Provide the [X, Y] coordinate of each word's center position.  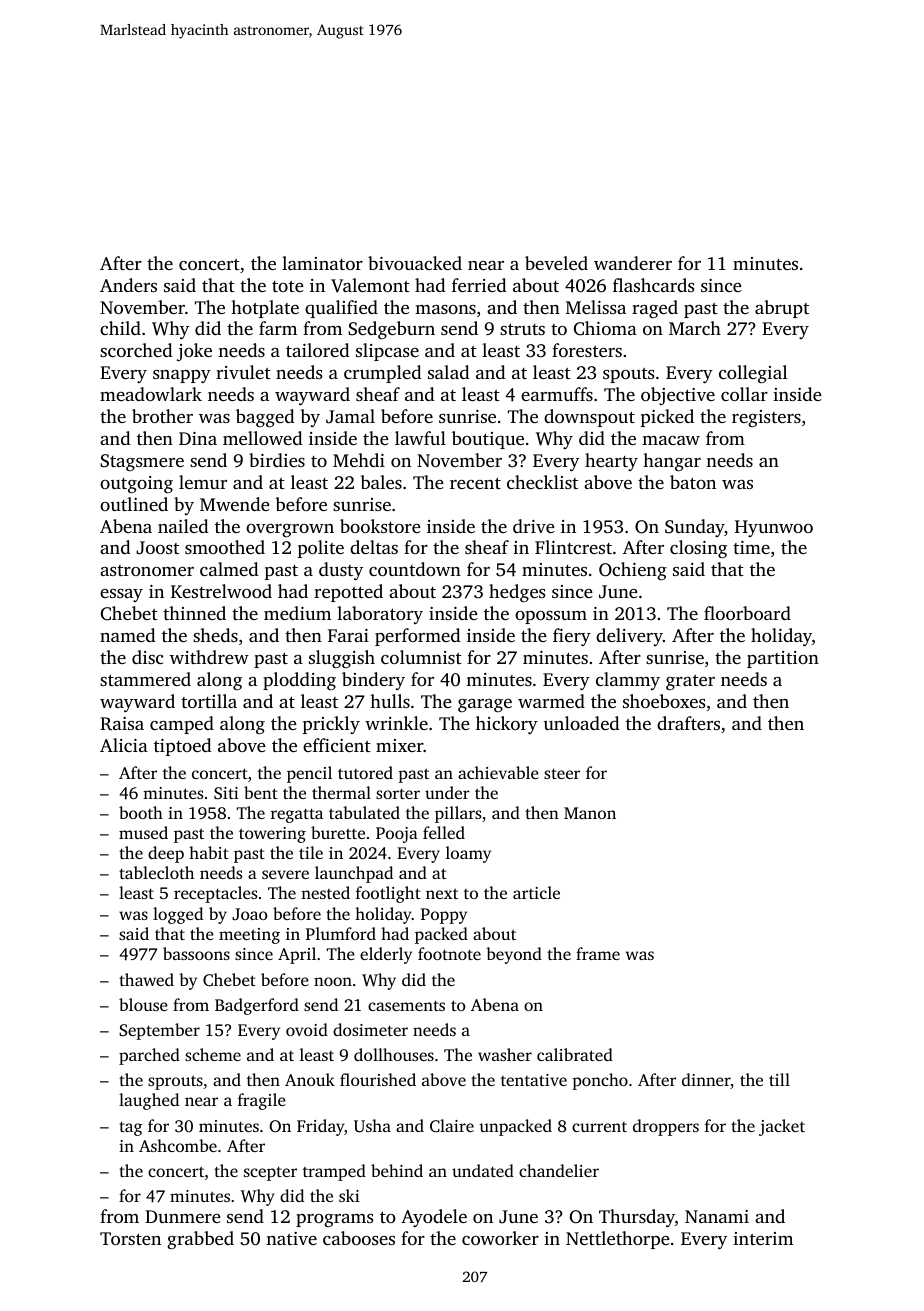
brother [162, 416]
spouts [629, 375]
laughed [149, 1101]
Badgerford [257, 1006]
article [536, 892]
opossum [551, 617]
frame [598, 953]
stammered [145, 679]
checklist [542, 482]
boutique [488, 440]
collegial [753, 374]
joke [194, 352]
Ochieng [633, 571]
